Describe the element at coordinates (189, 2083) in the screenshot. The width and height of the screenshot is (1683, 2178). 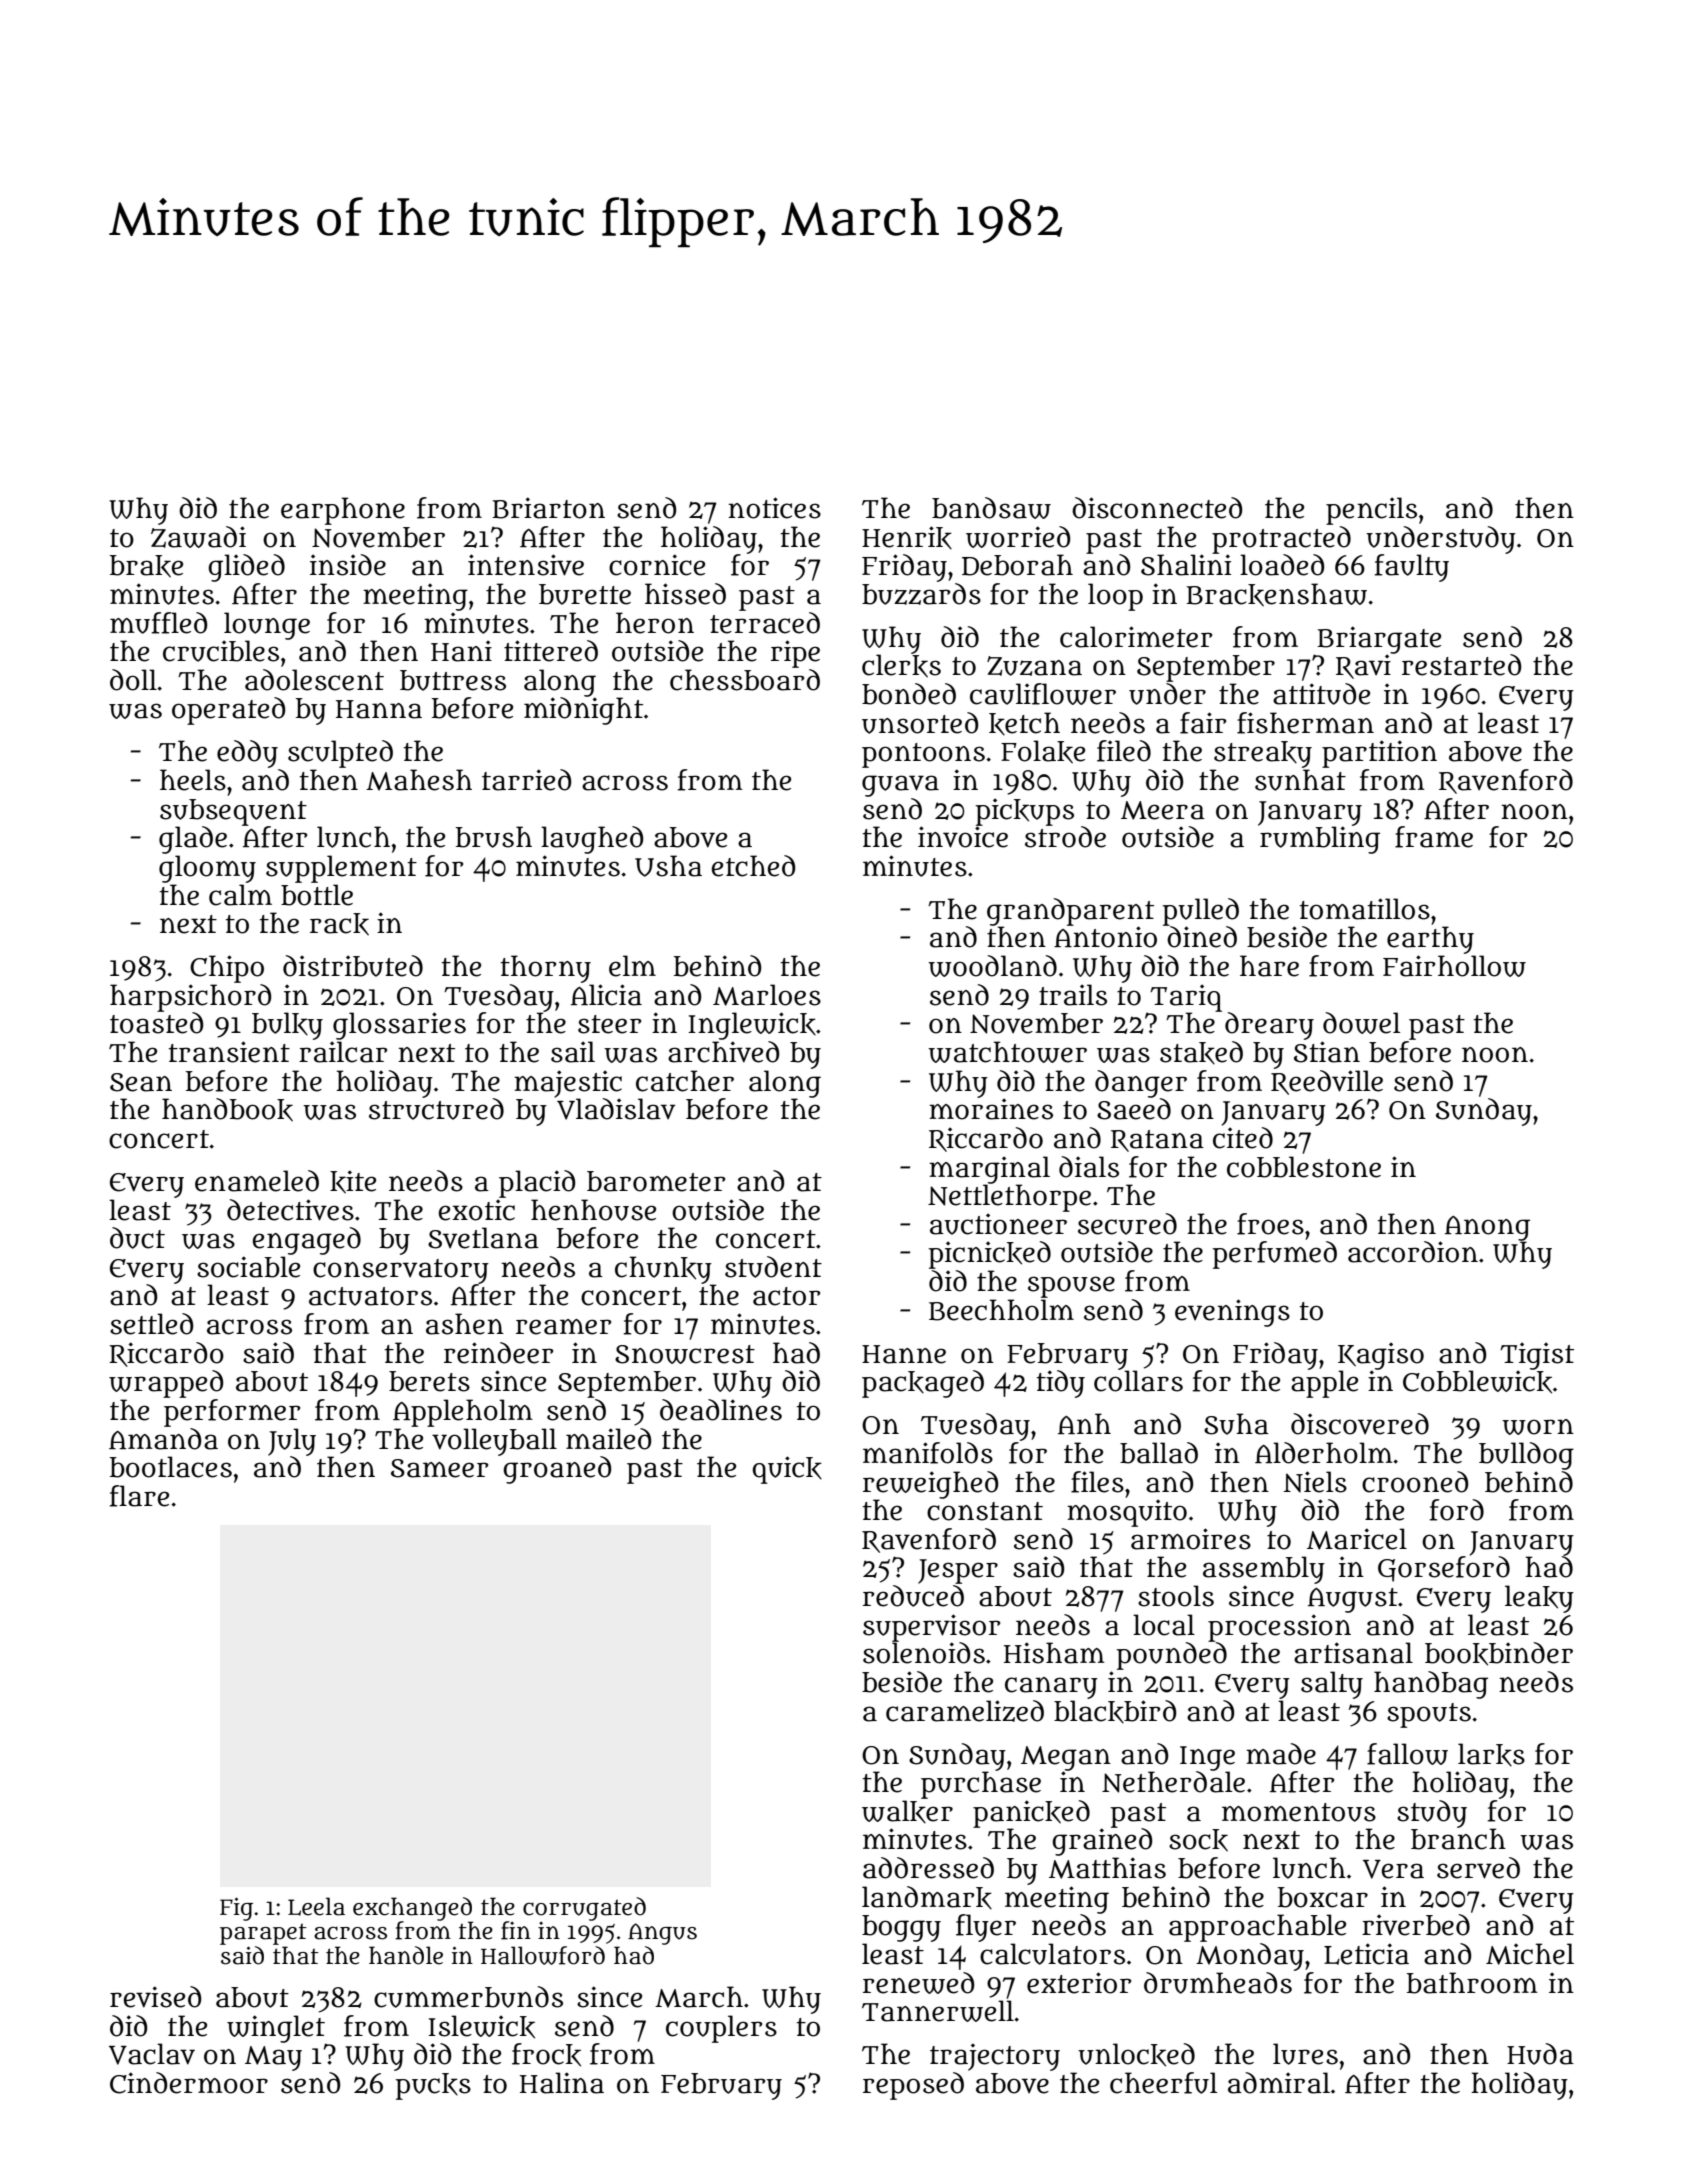
I see `Cindermoor` at that location.
